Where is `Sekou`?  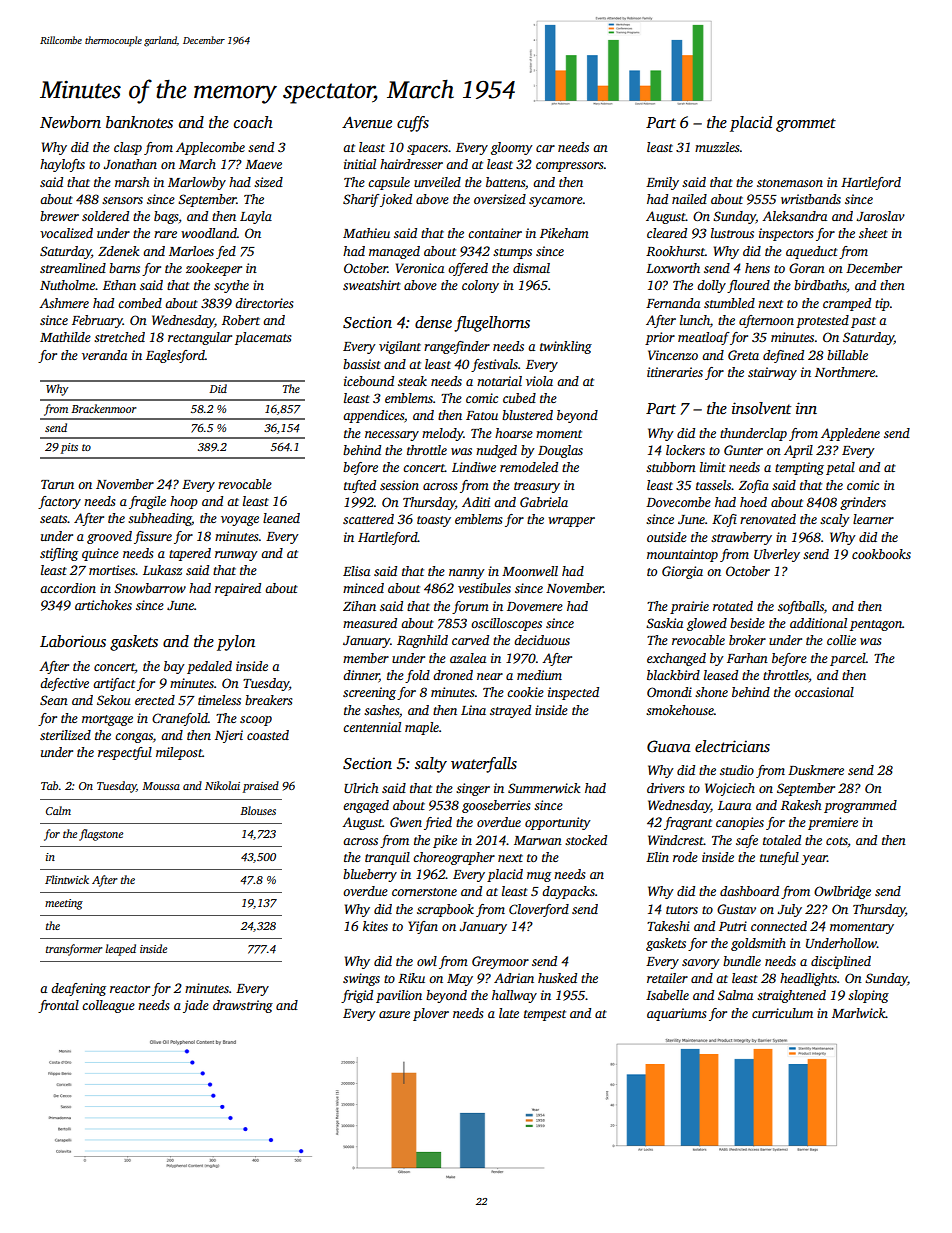 Sekou is located at coordinates (114, 700).
